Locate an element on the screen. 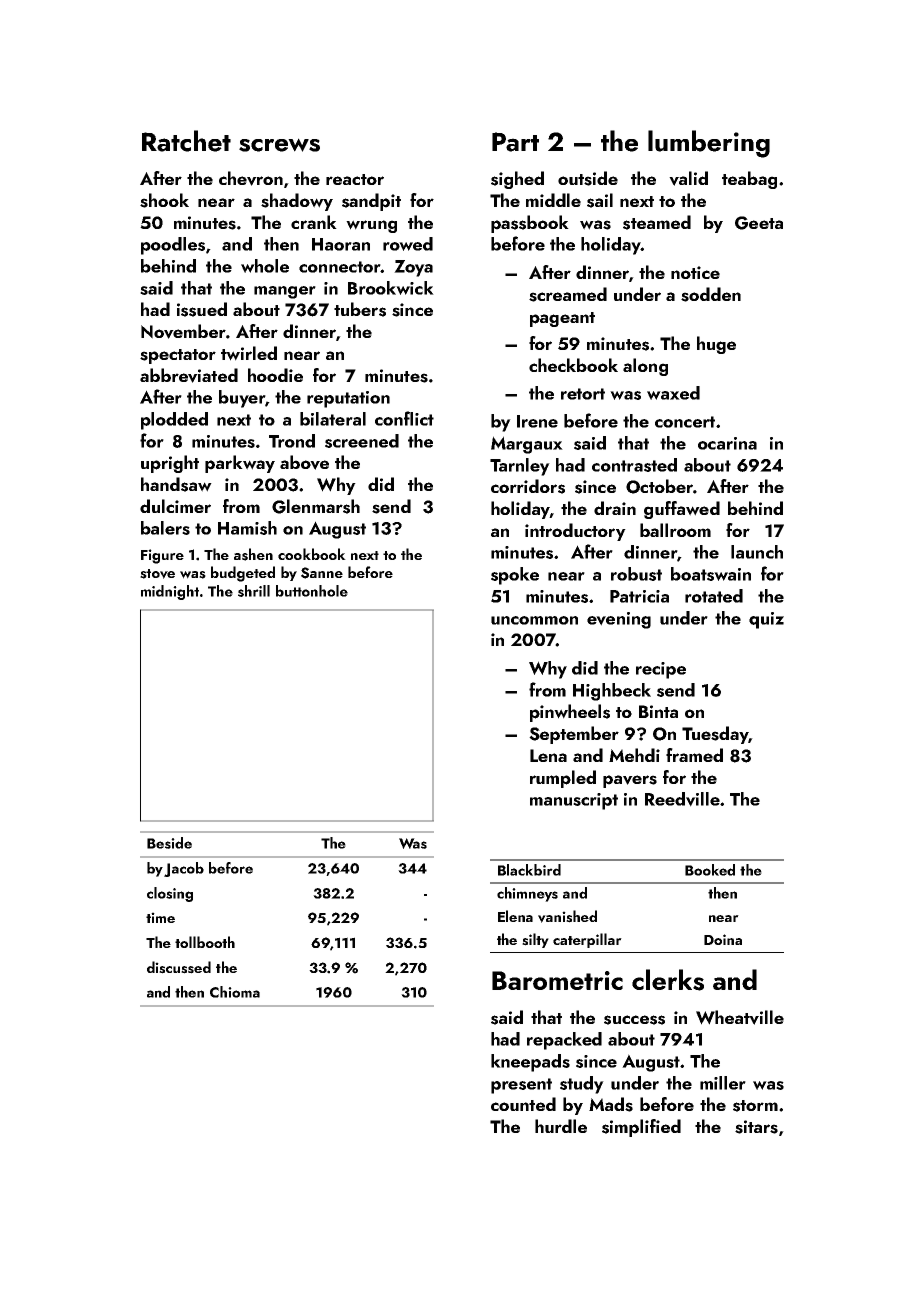 The height and width of the screenshot is (1311, 924). counted is located at coordinates (523, 1104).
